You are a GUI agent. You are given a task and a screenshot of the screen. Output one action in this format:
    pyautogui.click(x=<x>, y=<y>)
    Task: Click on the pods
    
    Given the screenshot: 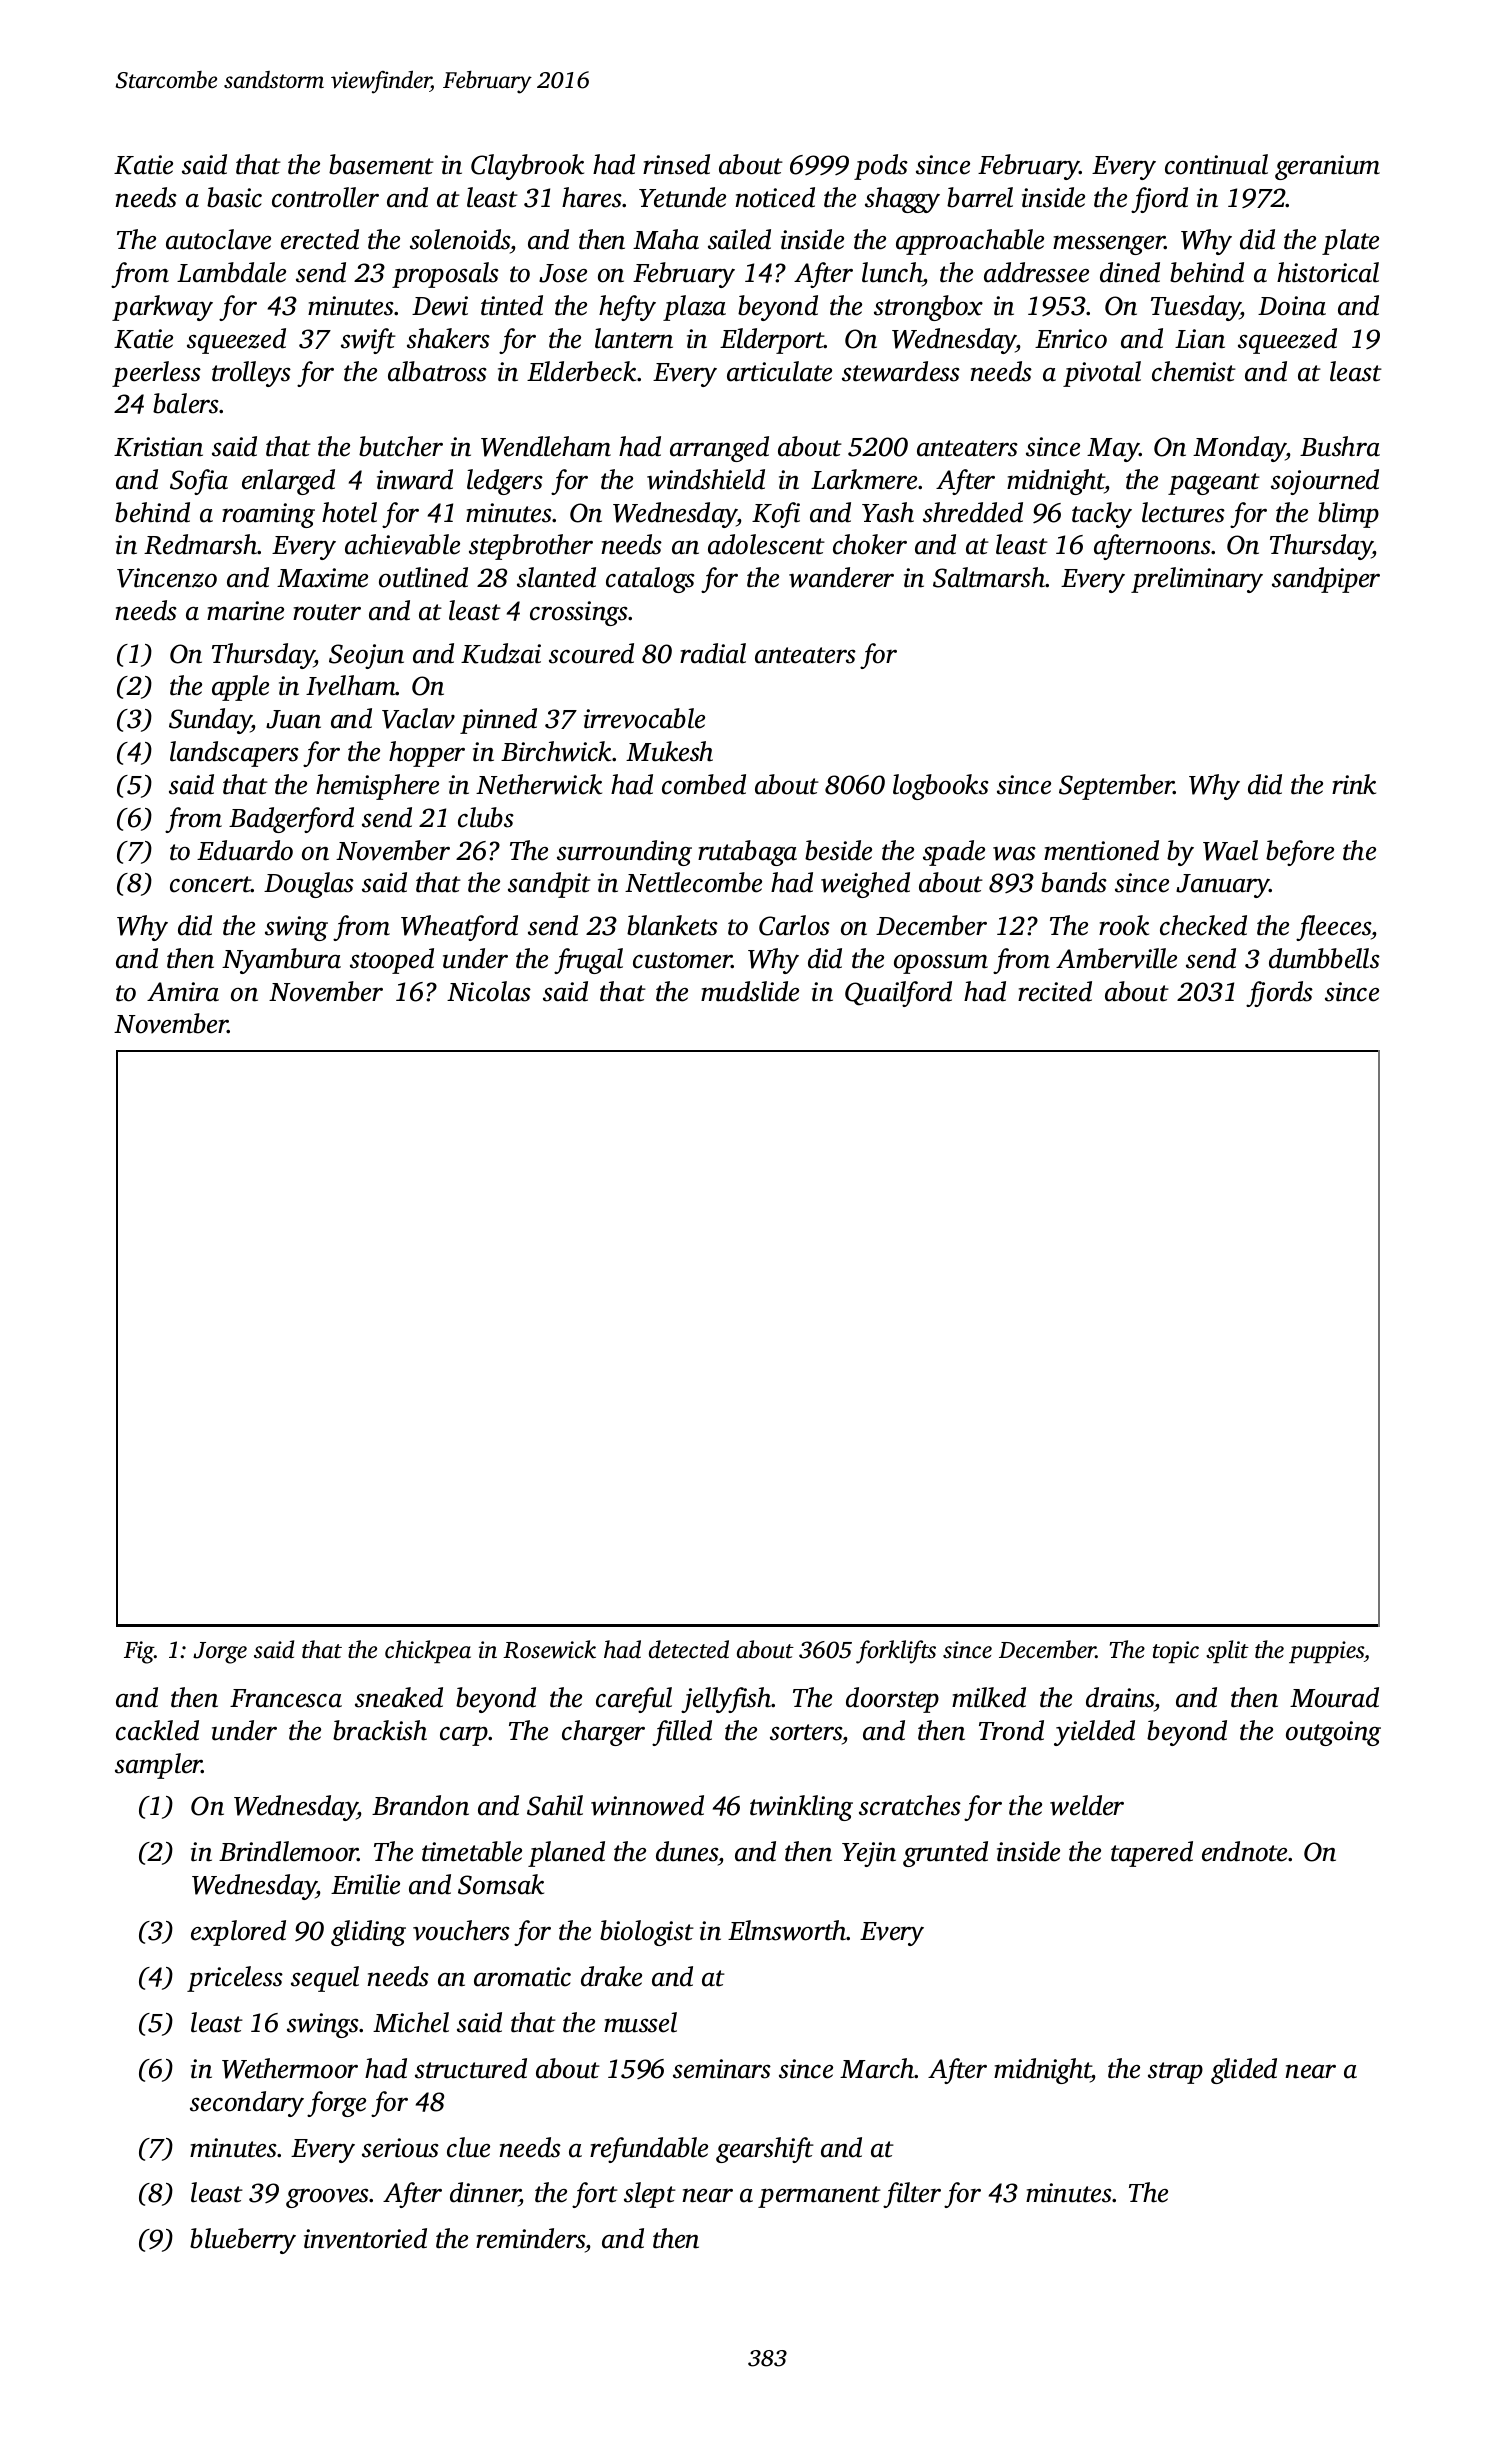 What is the action you would take?
    pyautogui.click(x=881, y=167)
